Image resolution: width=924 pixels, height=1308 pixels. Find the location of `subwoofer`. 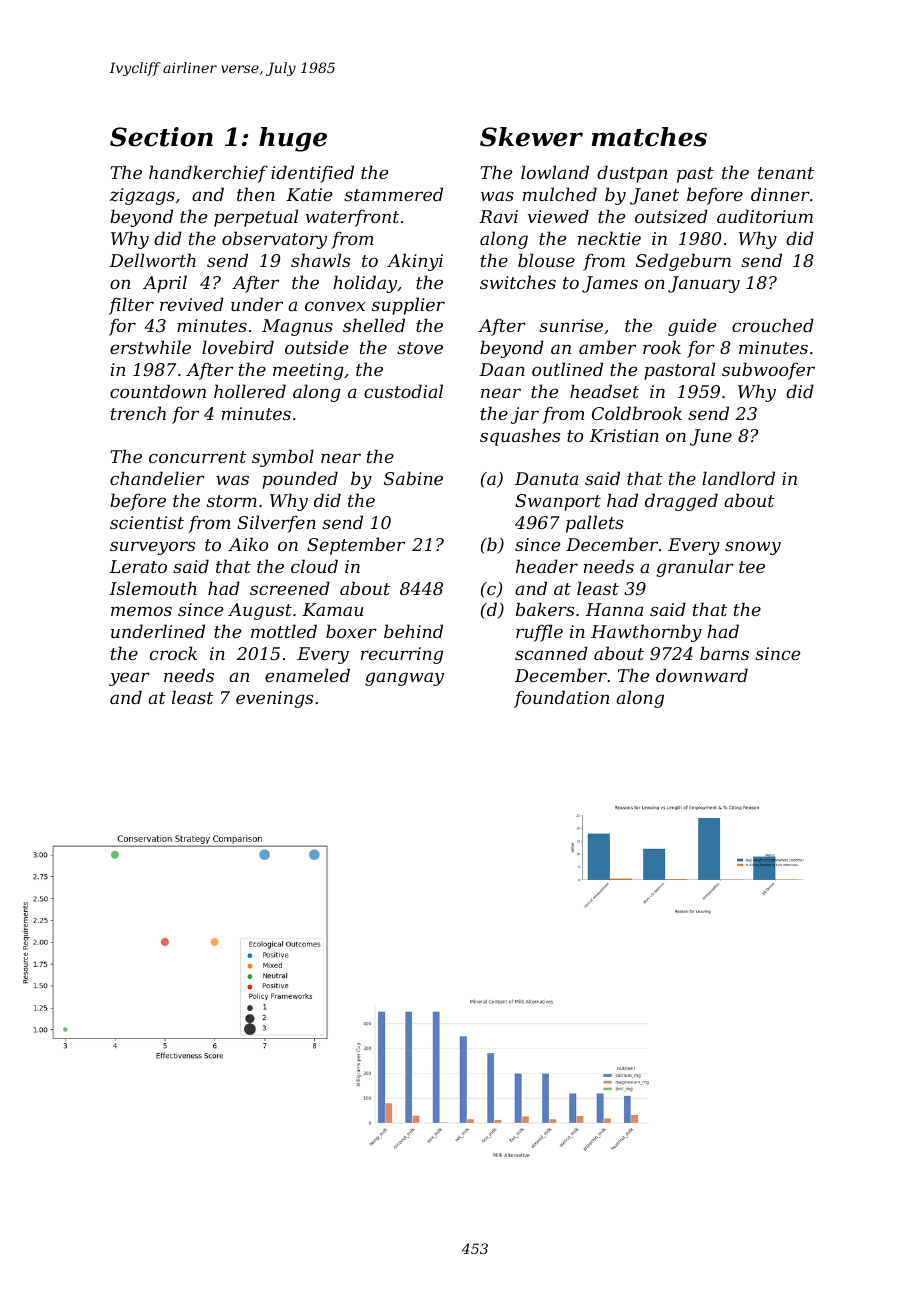

subwoofer is located at coordinates (768, 371).
